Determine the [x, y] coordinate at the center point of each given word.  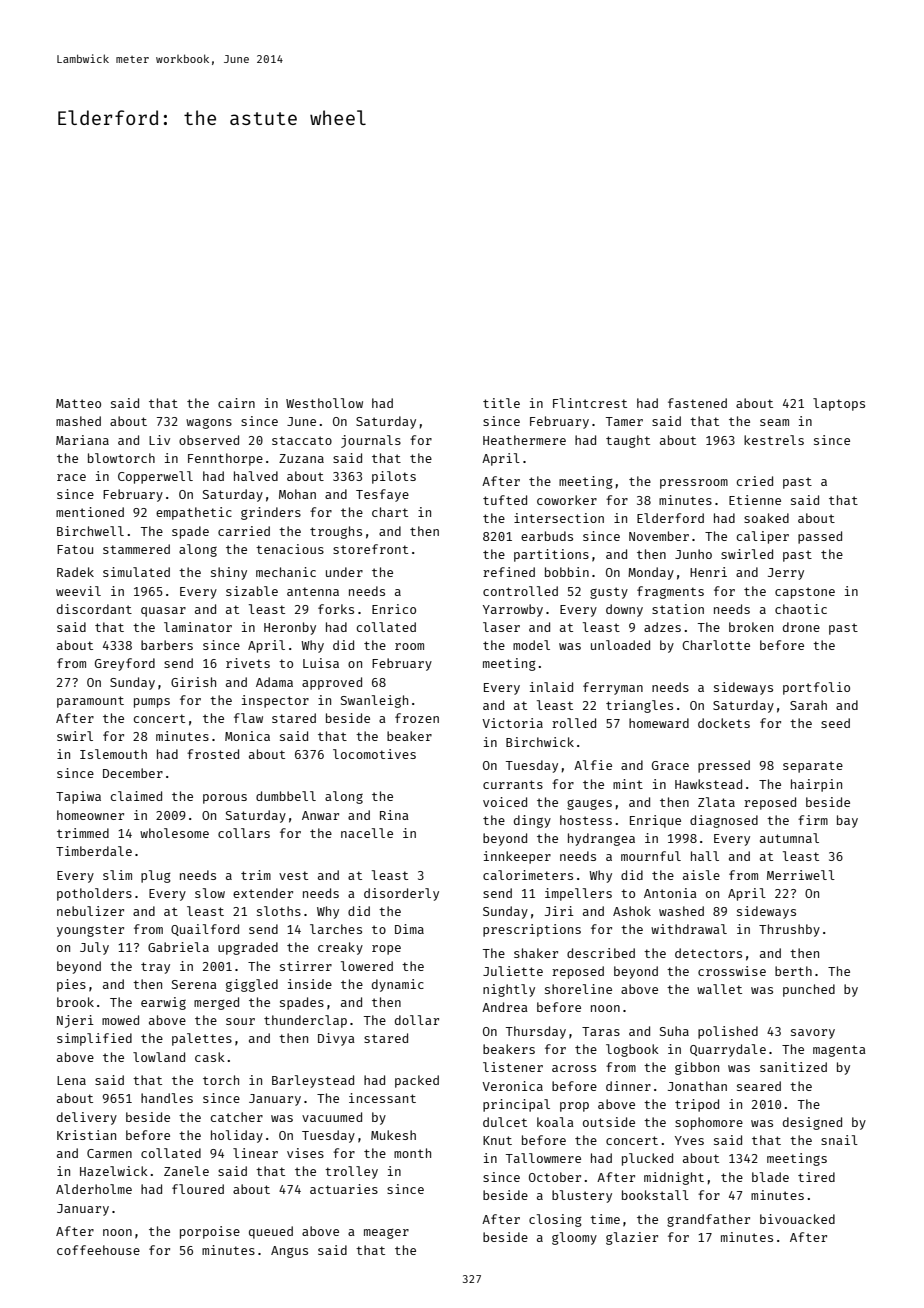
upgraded [248, 948]
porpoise [210, 1232]
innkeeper [517, 857]
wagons [209, 423]
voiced [505, 802]
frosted [213, 754]
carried [244, 531]
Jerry [786, 574]
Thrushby [789, 930]
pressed [724, 766]
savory [813, 1034]
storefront [370, 549]
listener [513, 1067]
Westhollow [324, 403]
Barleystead [313, 1081]
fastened [697, 403]
